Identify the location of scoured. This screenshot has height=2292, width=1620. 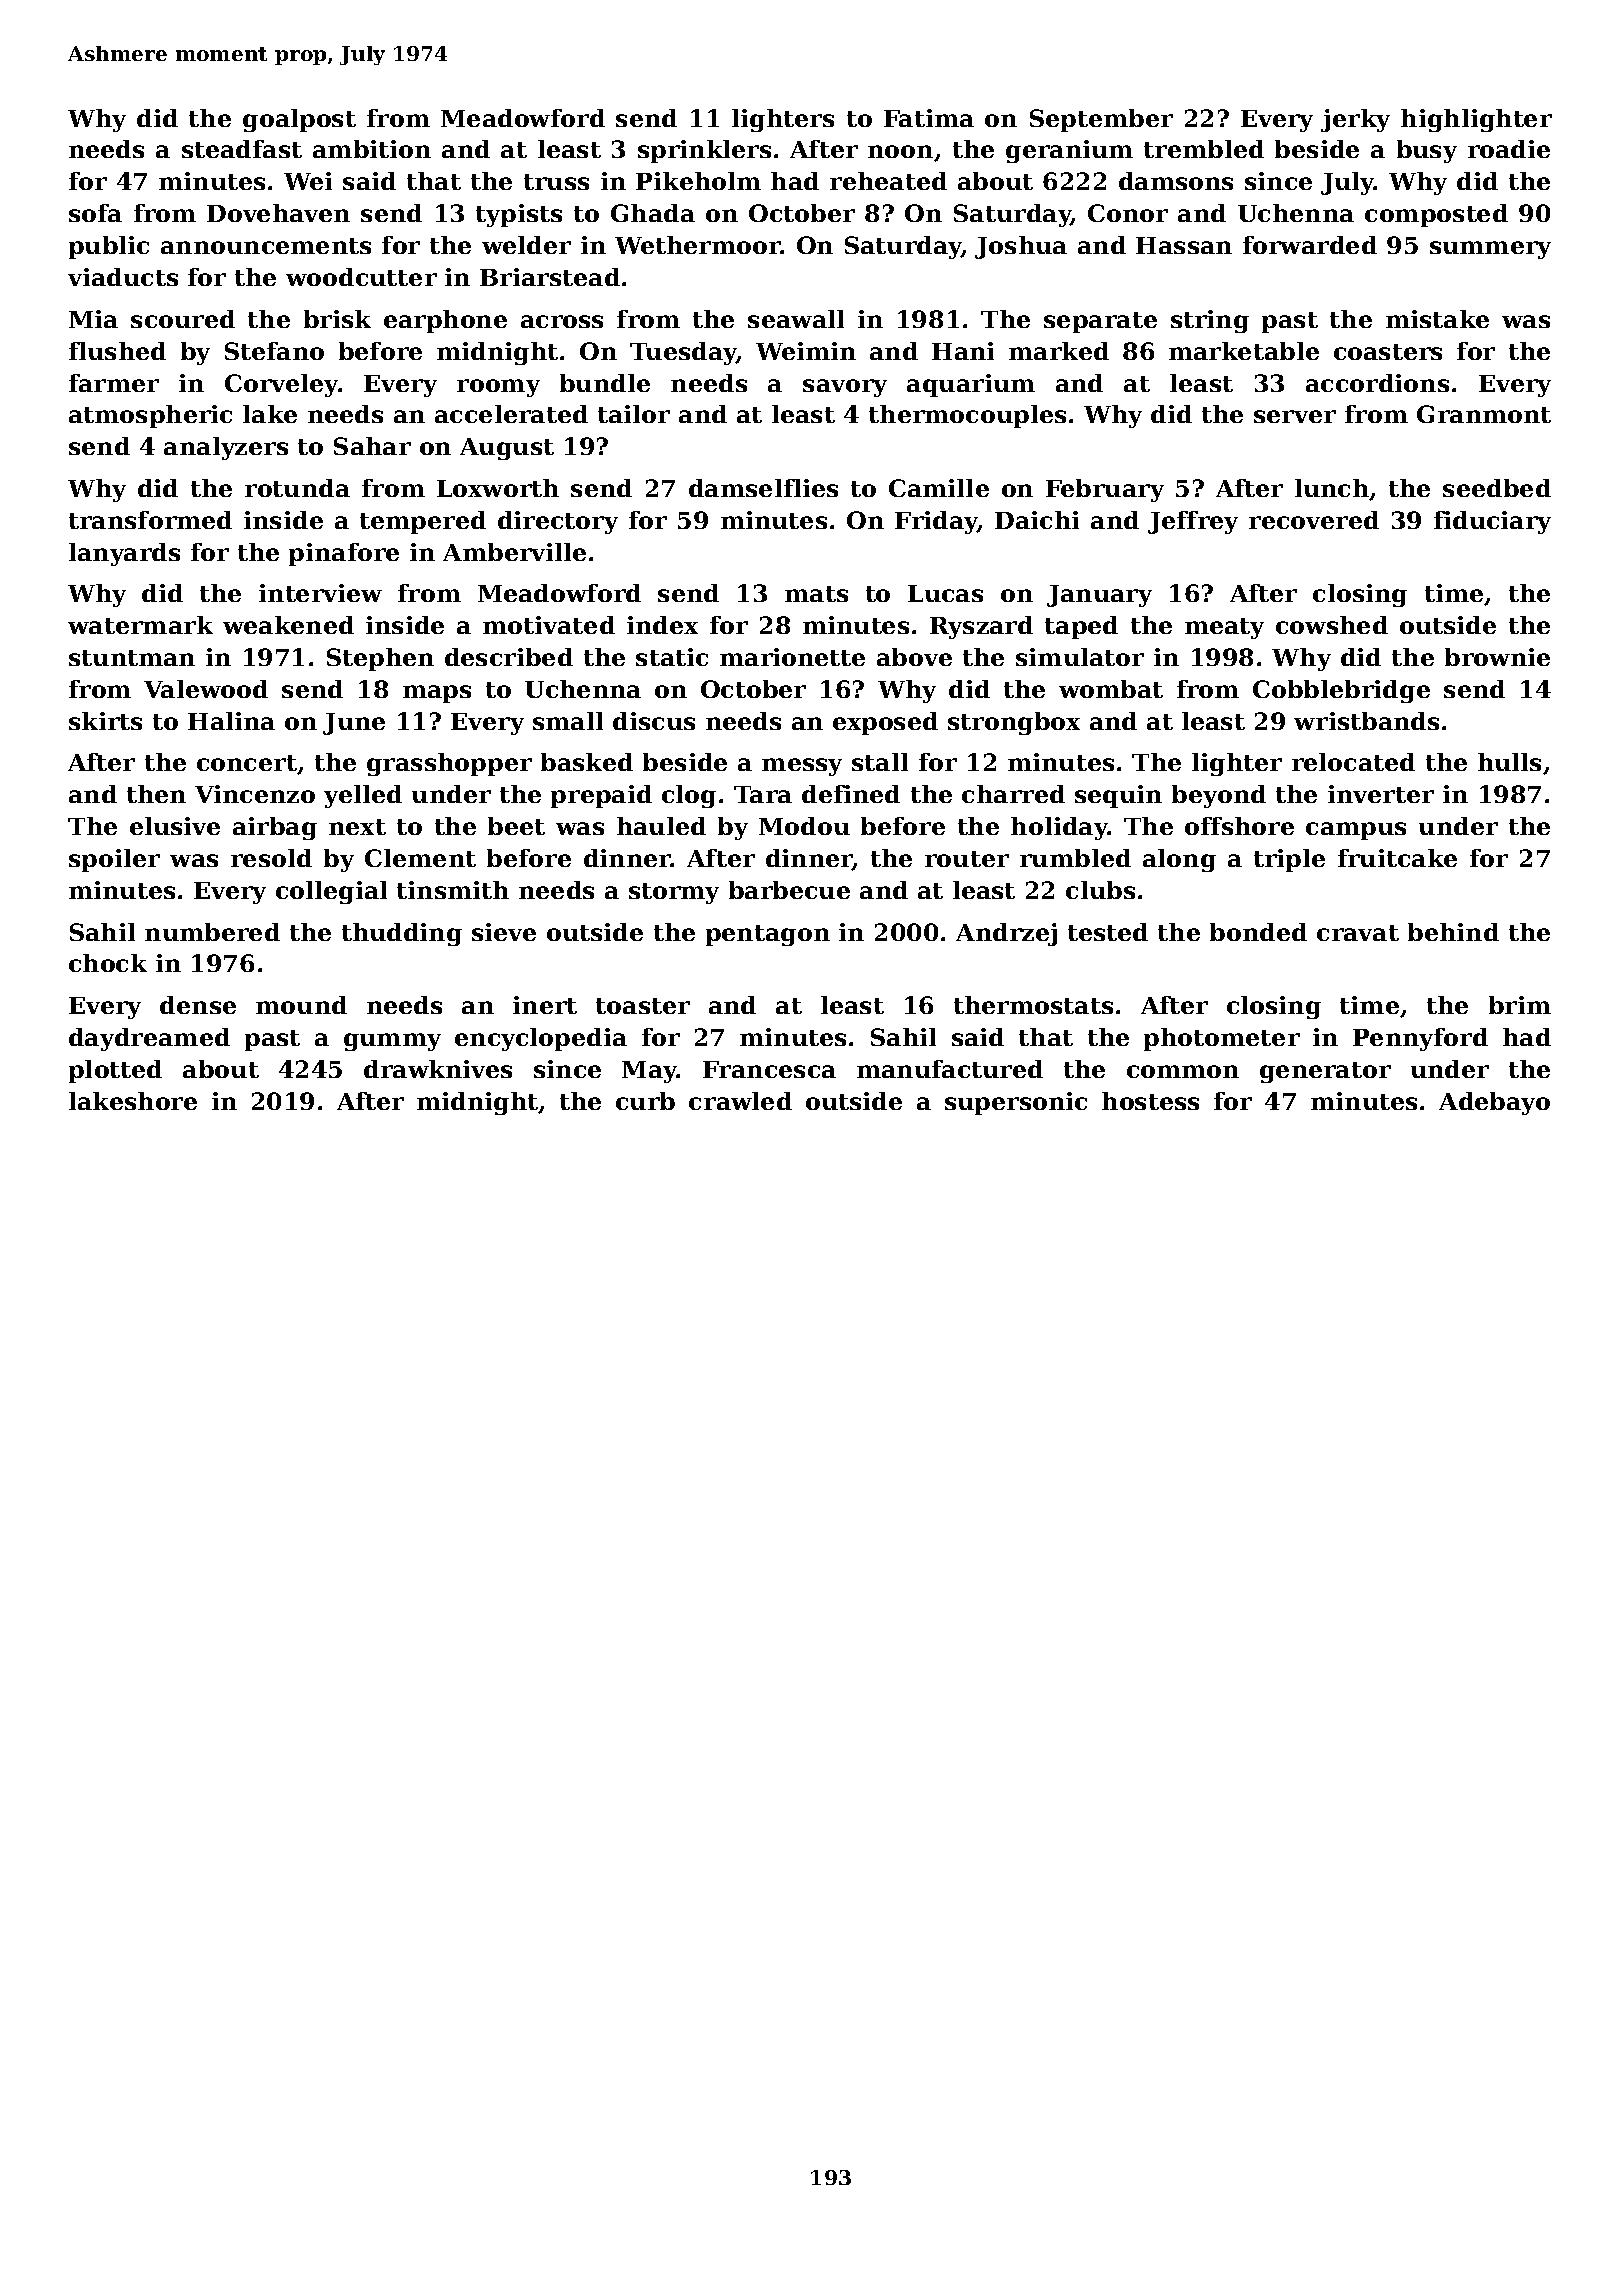
(183, 319).
